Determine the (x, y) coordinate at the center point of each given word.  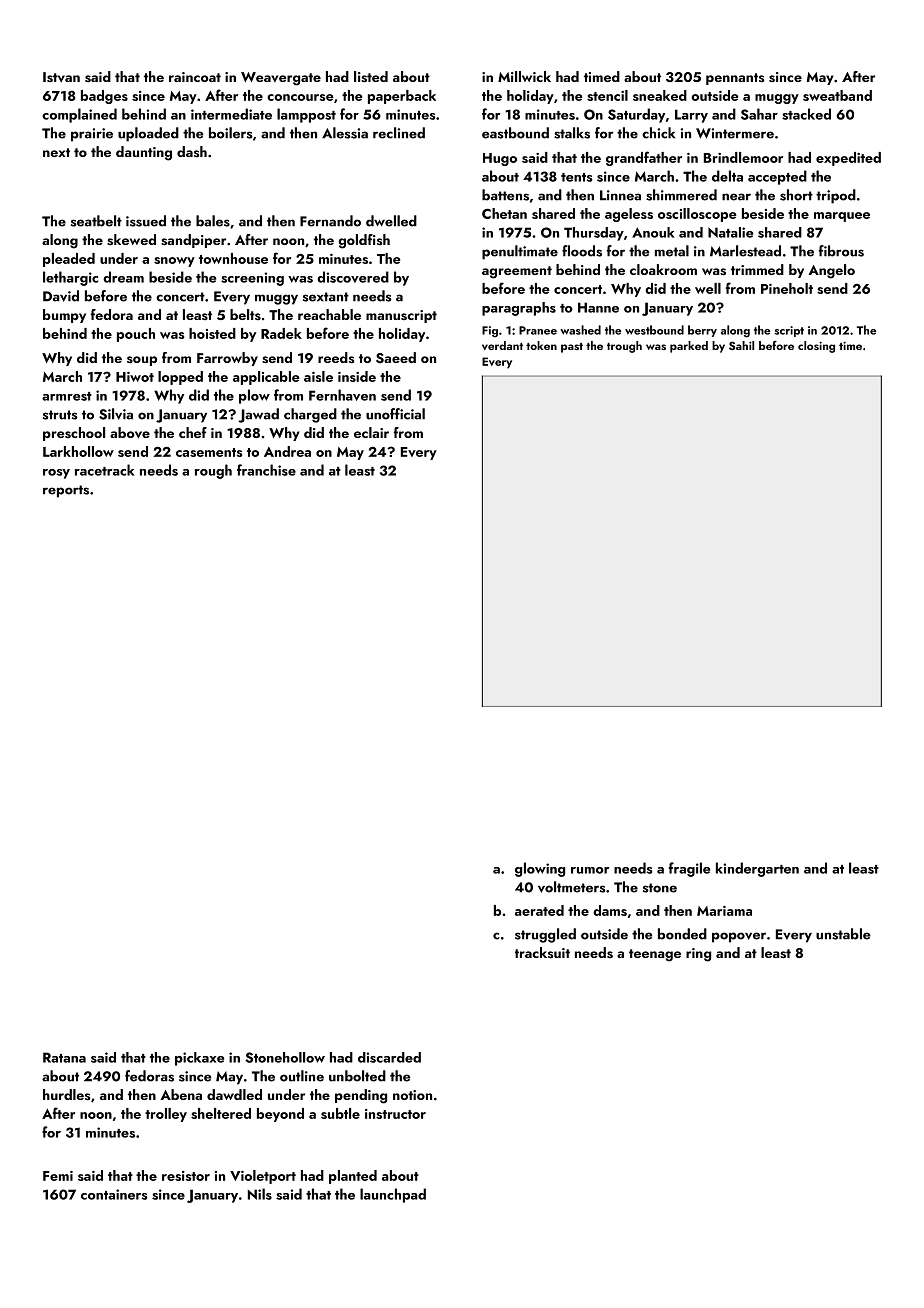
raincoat (195, 77)
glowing (540, 869)
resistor (186, 1176)
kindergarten (757, 869)
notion (412, 1095)
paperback (402, 97)
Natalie (730, 232)
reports (66, 491)
